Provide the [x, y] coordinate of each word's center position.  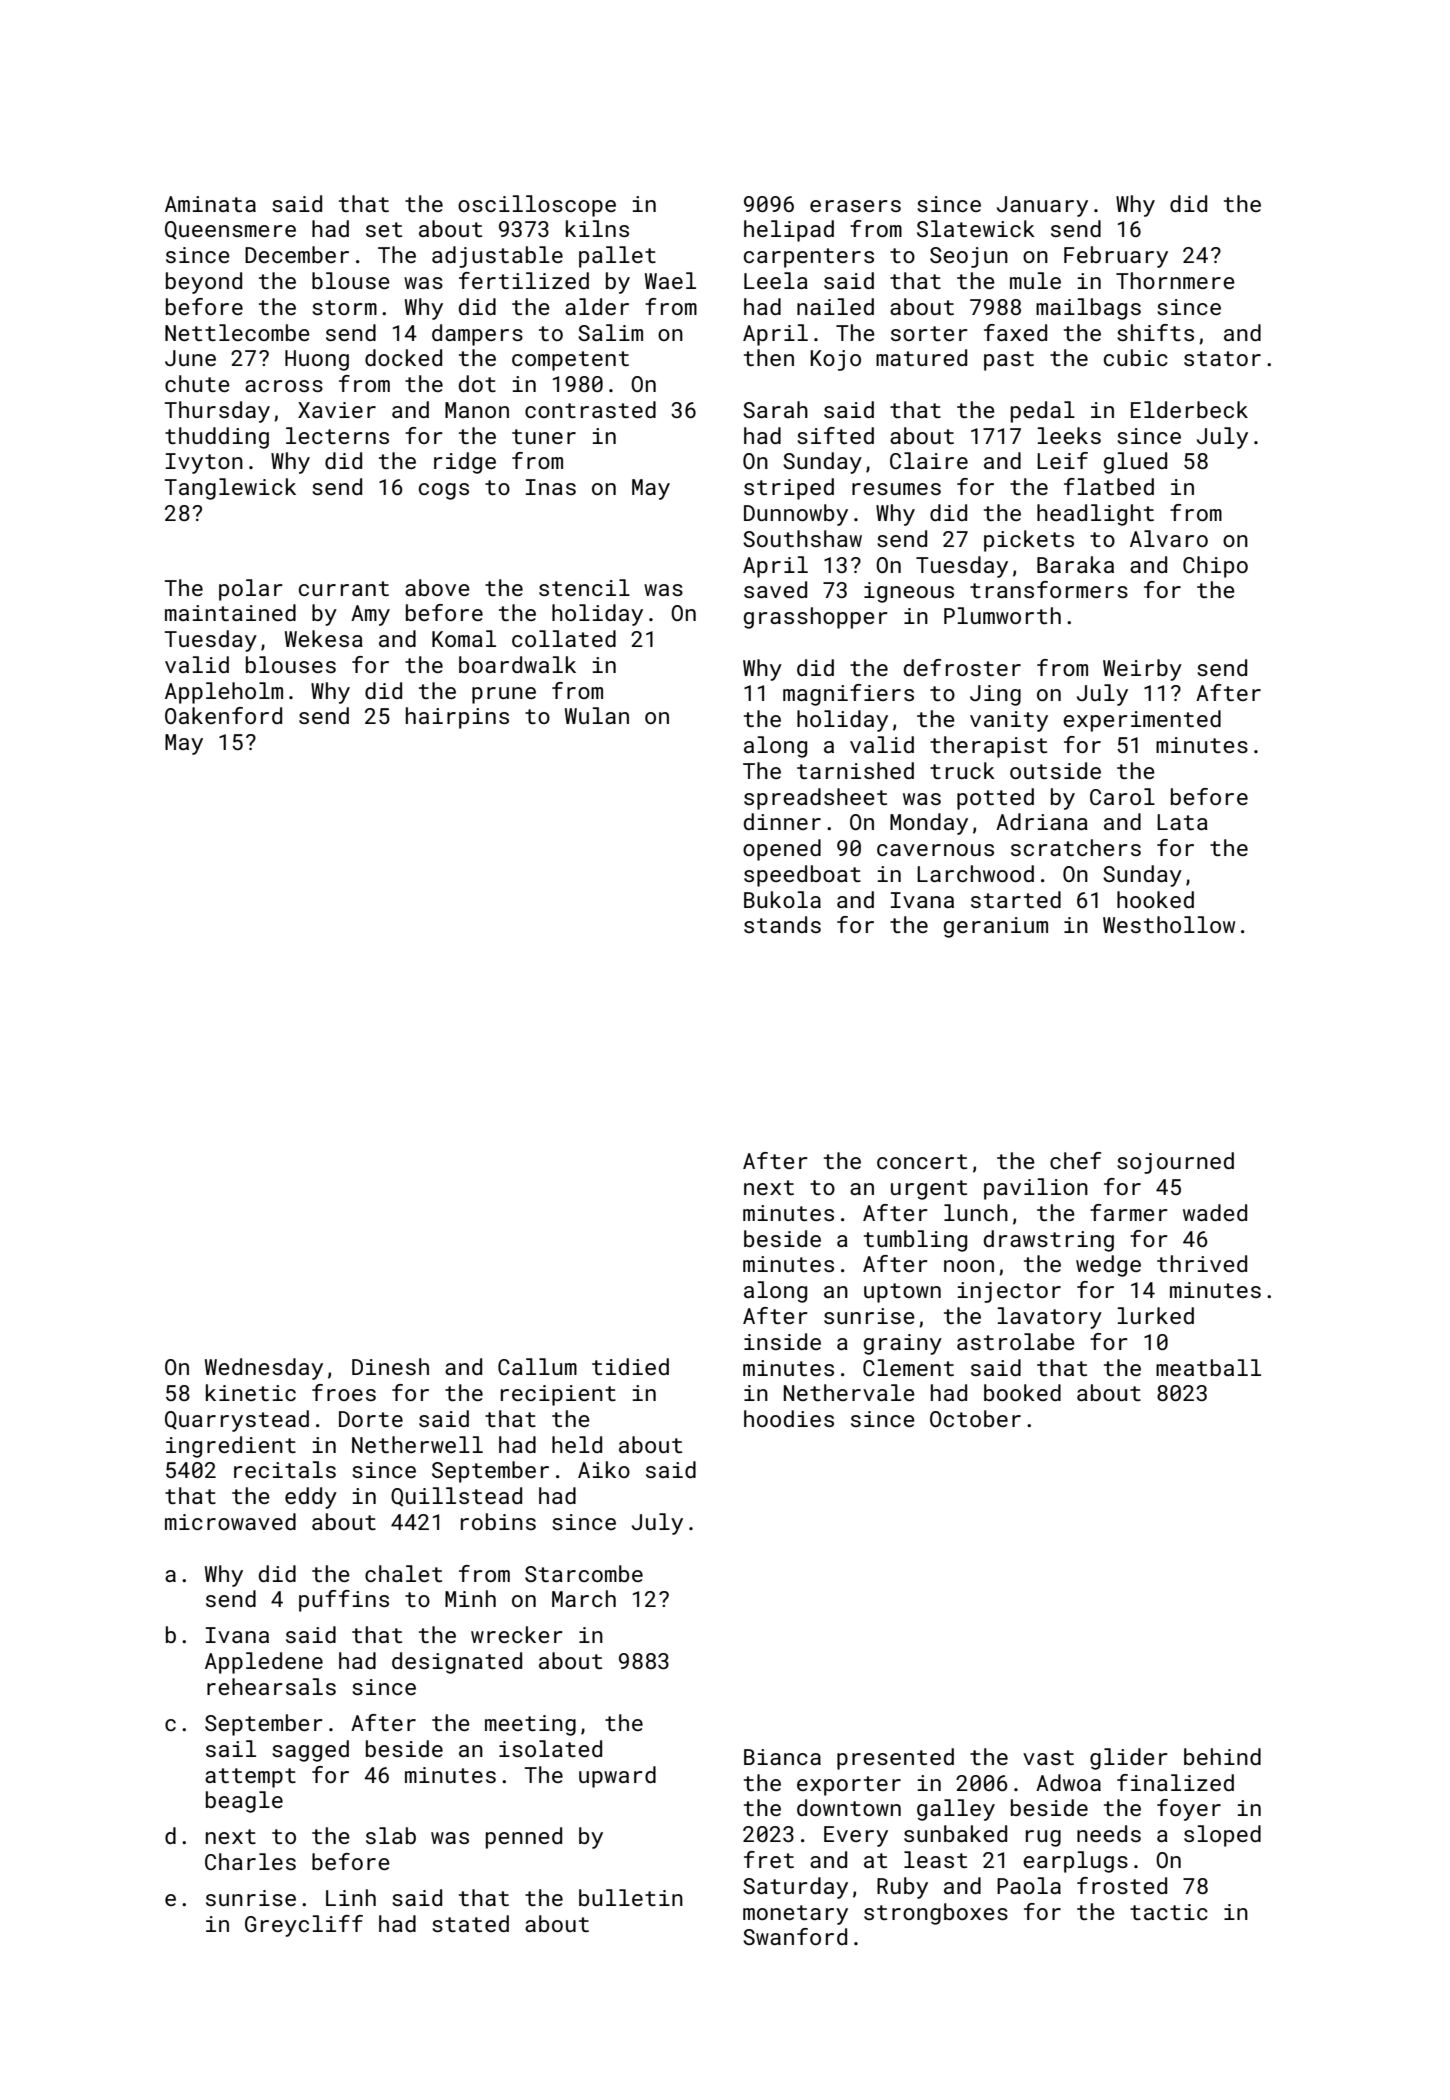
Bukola [782, 899]
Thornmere [1175, 280]
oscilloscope [537, 206]
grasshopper [816, 618]
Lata [1182, 822]
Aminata [210, 204]
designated [457, 1663]
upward [617, 1777]
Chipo [1215, 567]
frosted [1122, 1885]
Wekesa [324, 638]
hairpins [457, 718]
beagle [244, 1802]
